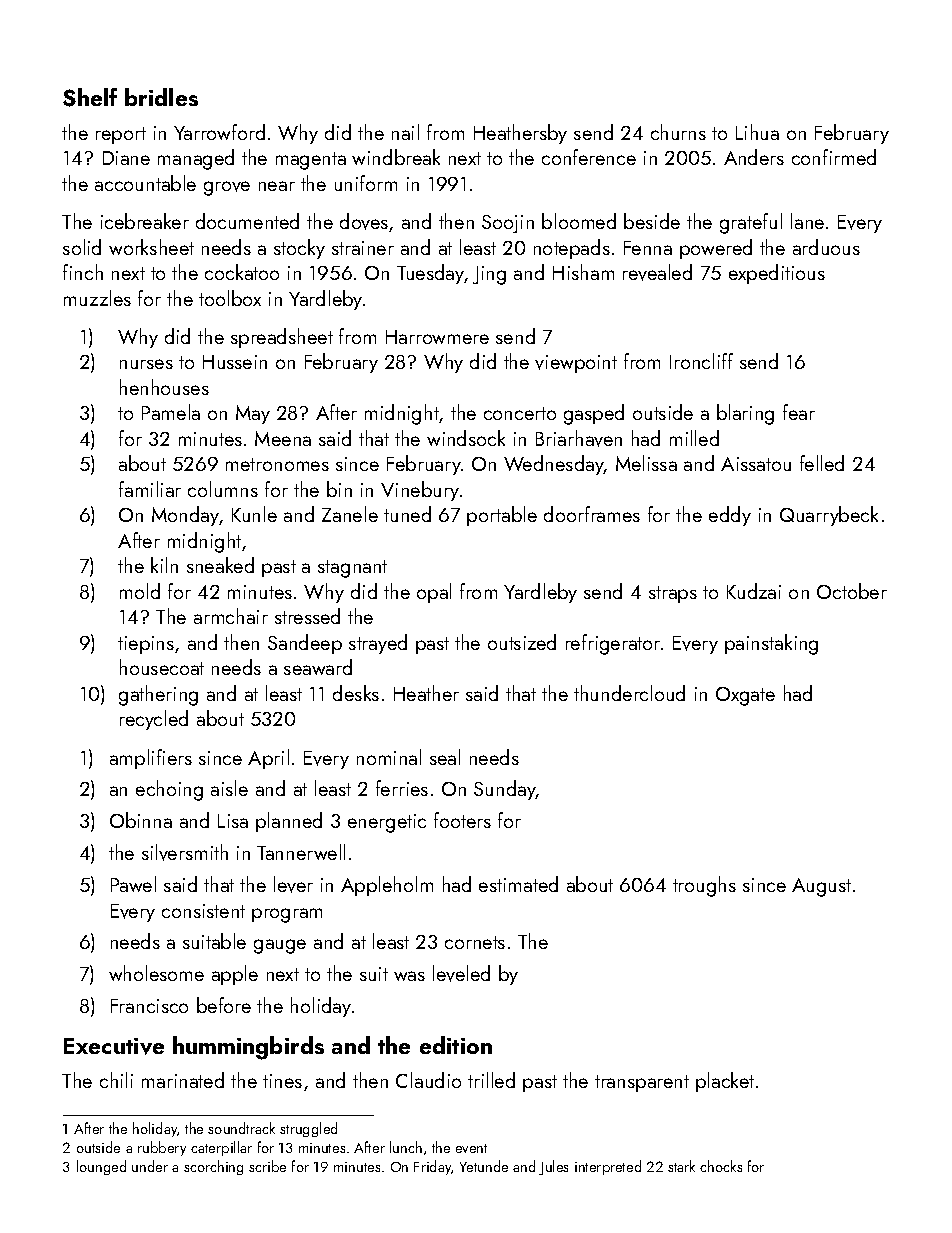  Describe the element at coordinates (428, 1080) in the document. I see `Claudio` at that location.
